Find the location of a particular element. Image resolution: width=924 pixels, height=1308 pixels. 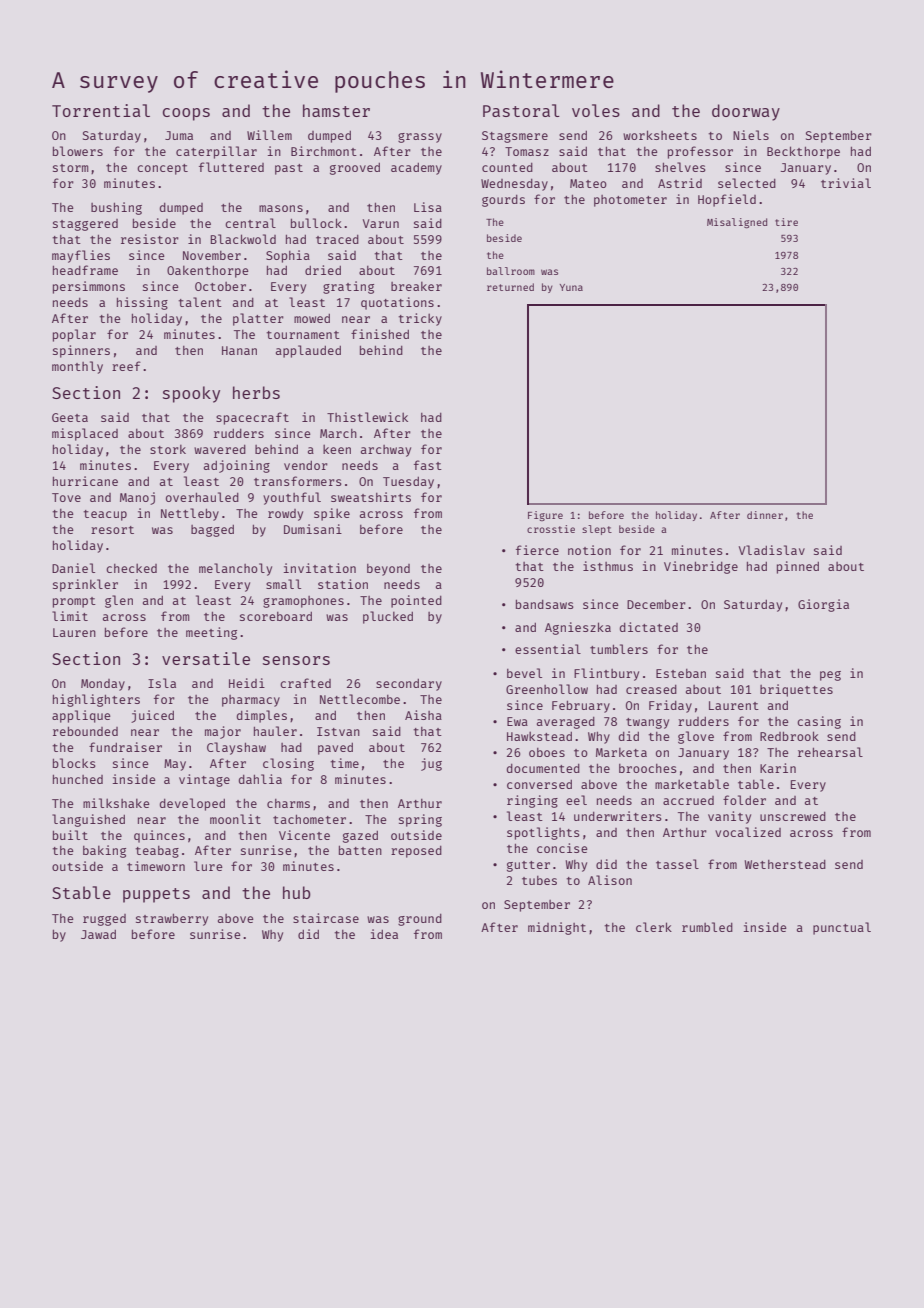

station is located at coordinates (343, 584).
